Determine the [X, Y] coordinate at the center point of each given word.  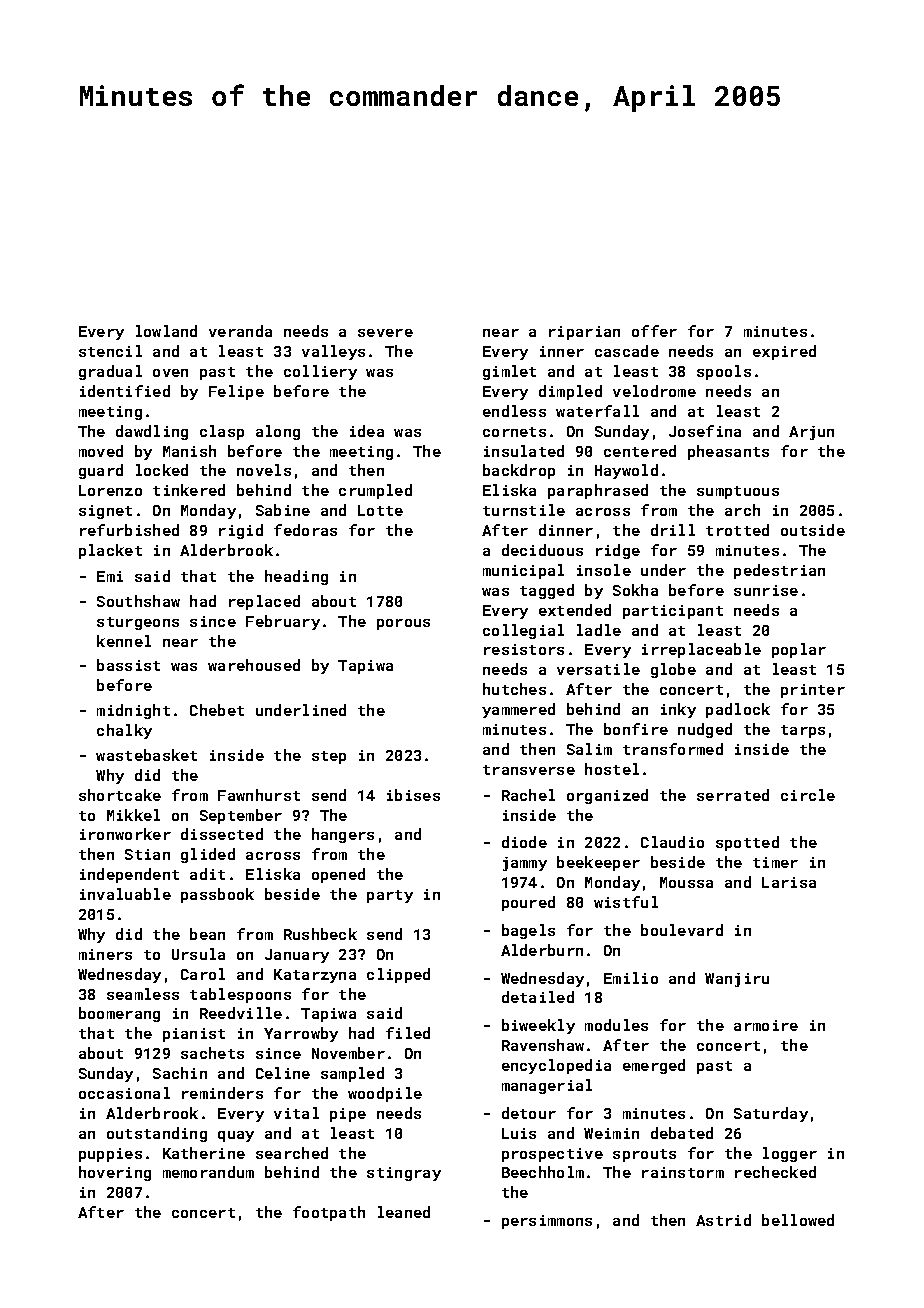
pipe [348, 1115]
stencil [110, 351]
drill [673, 530]
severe [385, 333]
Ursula [198, 954]
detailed [538, 997]
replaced [264, 602]
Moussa [686, 882]
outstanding [157, 1134]
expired [784, 352]
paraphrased [598, 491]
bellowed [798, 1220]
